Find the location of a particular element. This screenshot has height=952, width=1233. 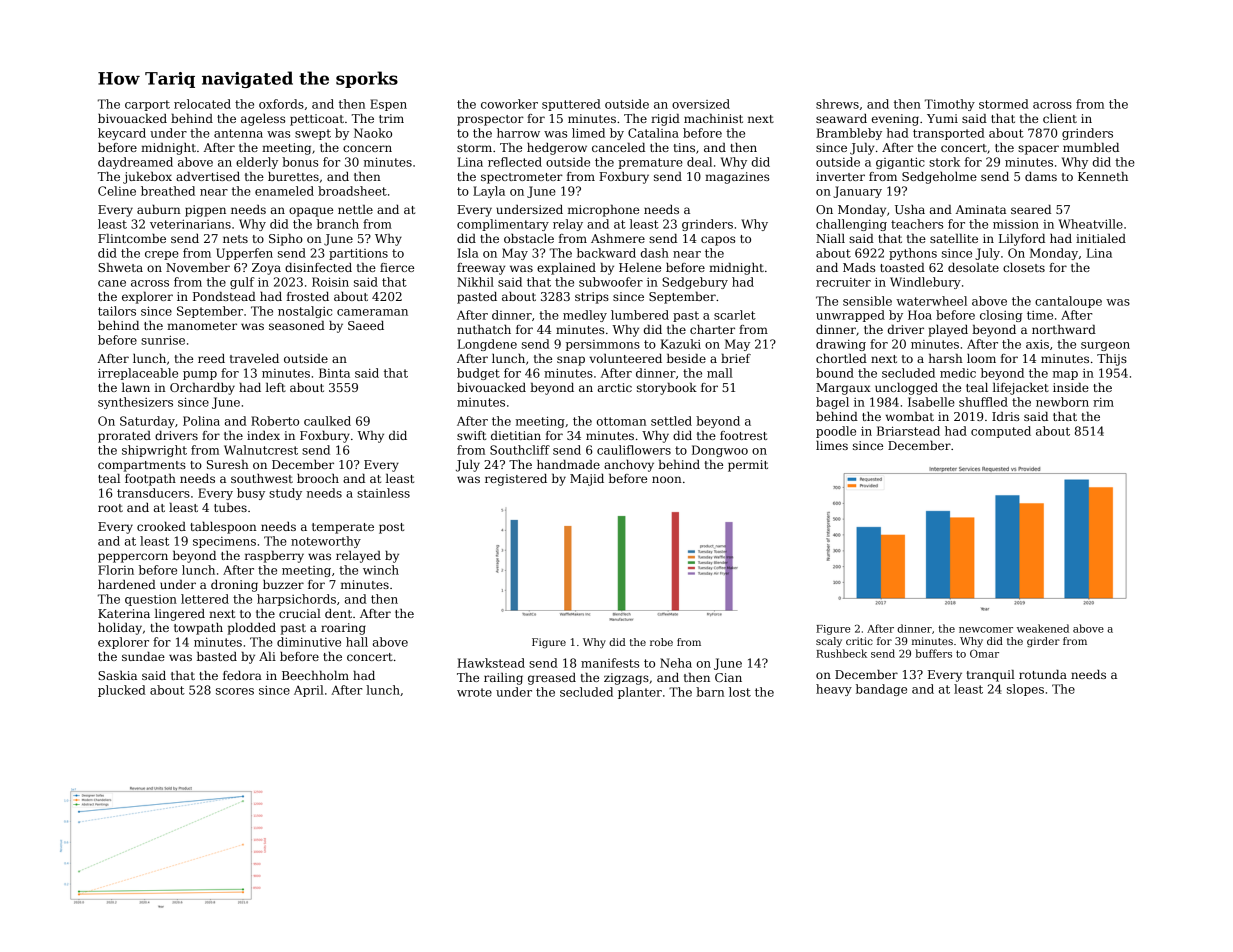

sputtered is located at coordinates (571, 105).
